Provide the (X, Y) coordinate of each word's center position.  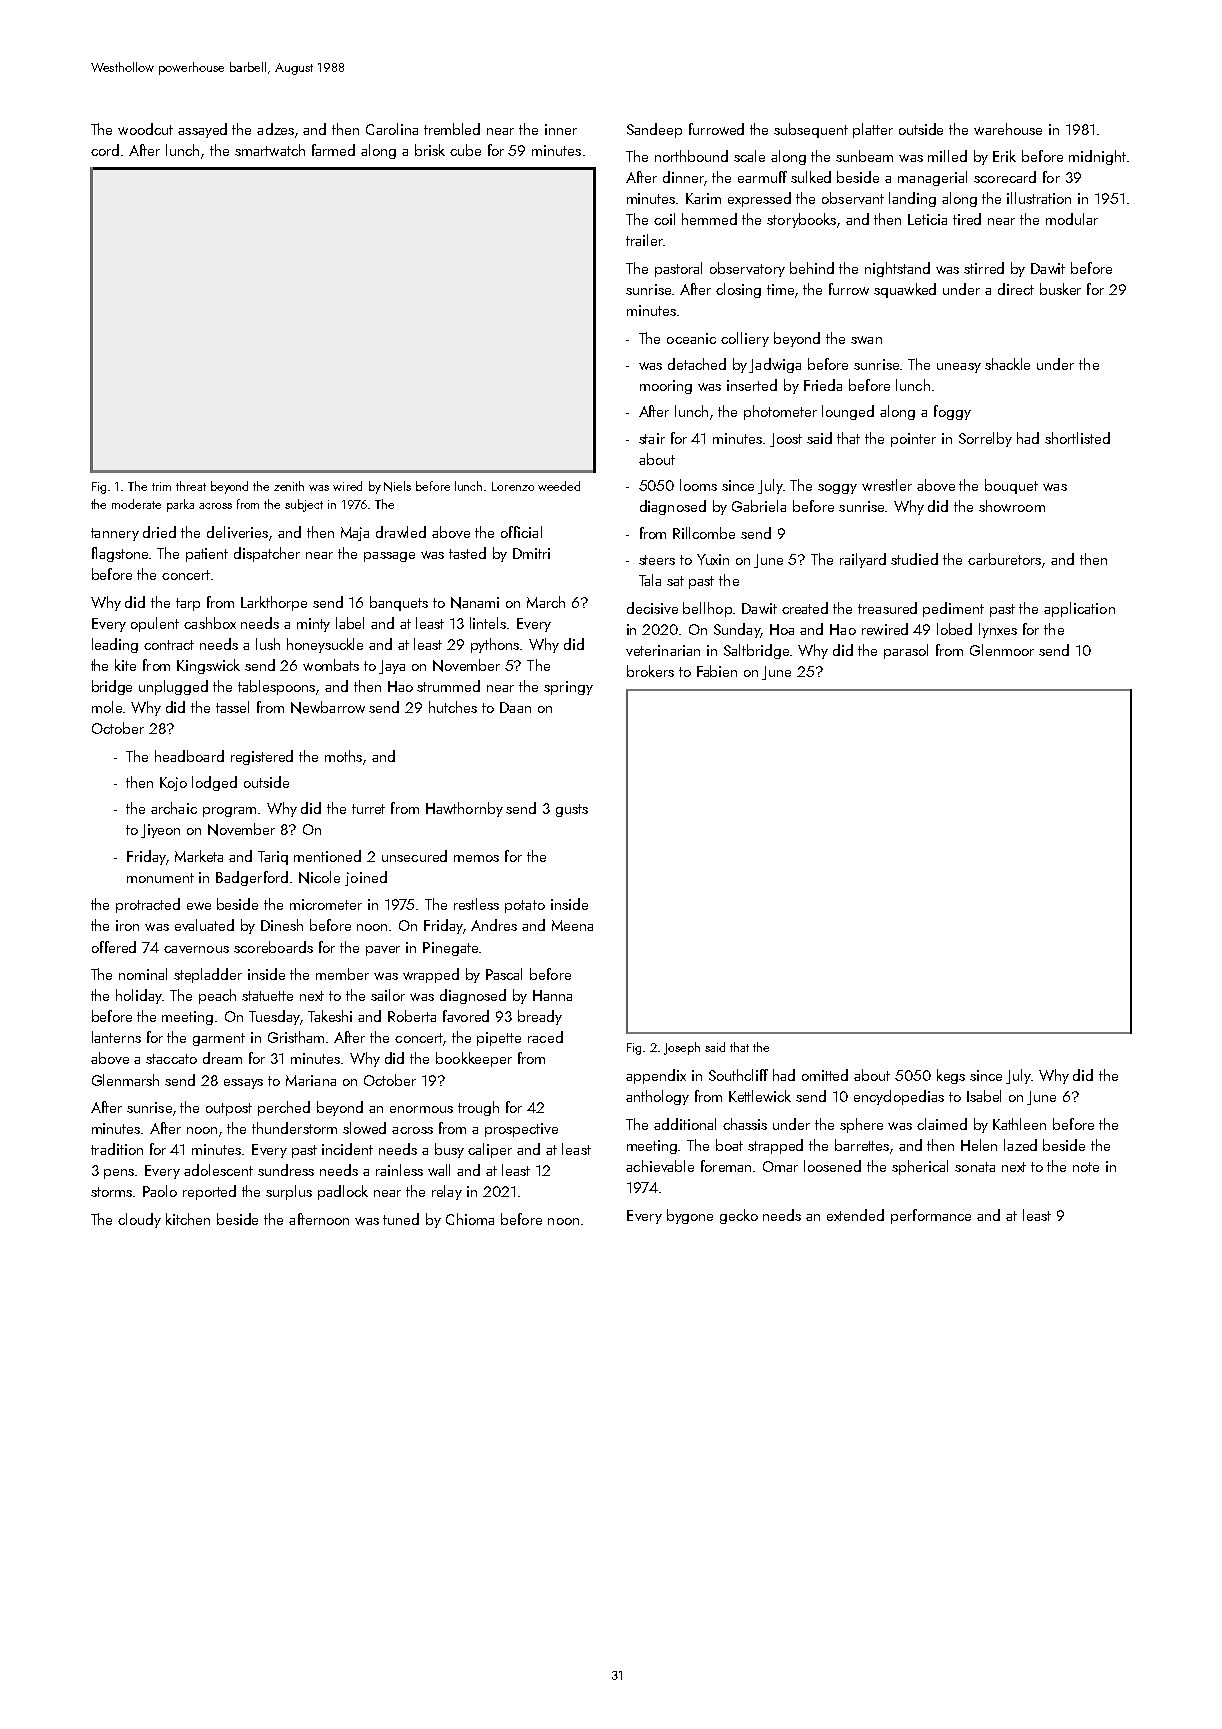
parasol (906, 651)
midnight (1097, 157)
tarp (188, 604)
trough (478, 1108)
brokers (650, 671)
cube (465, 150)
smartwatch (270, 150)
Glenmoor (1002, 650)
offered (114, 947)
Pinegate (450, 949)
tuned (401, 1219)
